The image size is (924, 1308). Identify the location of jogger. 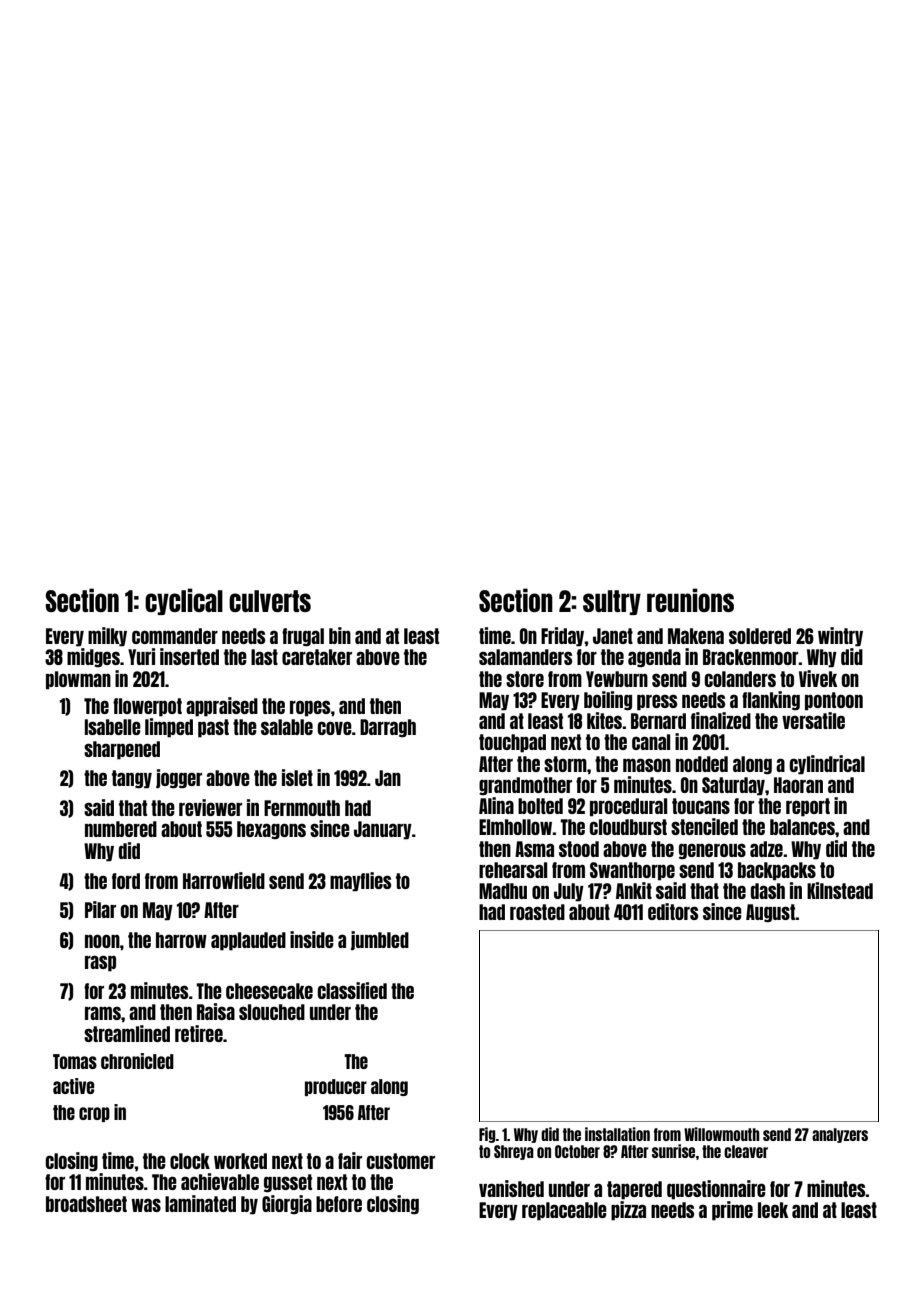
(179, 779).
